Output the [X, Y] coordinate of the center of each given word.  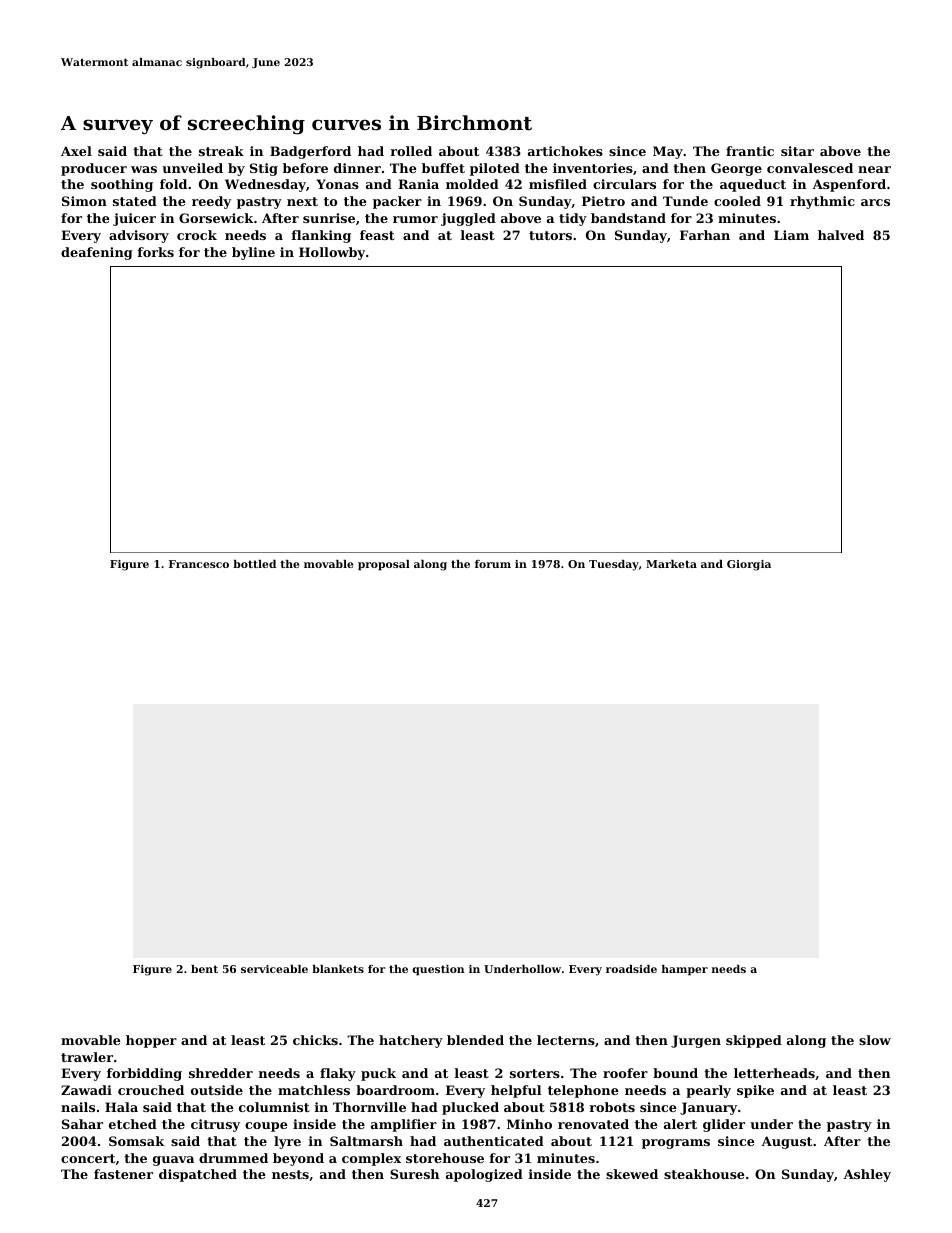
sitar [797, 151]
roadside [631, 969]
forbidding [144, 1074]
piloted [495, 169]
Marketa [671, 564]
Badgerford [310, 152]
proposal [384, 565]
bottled [254, 564]
